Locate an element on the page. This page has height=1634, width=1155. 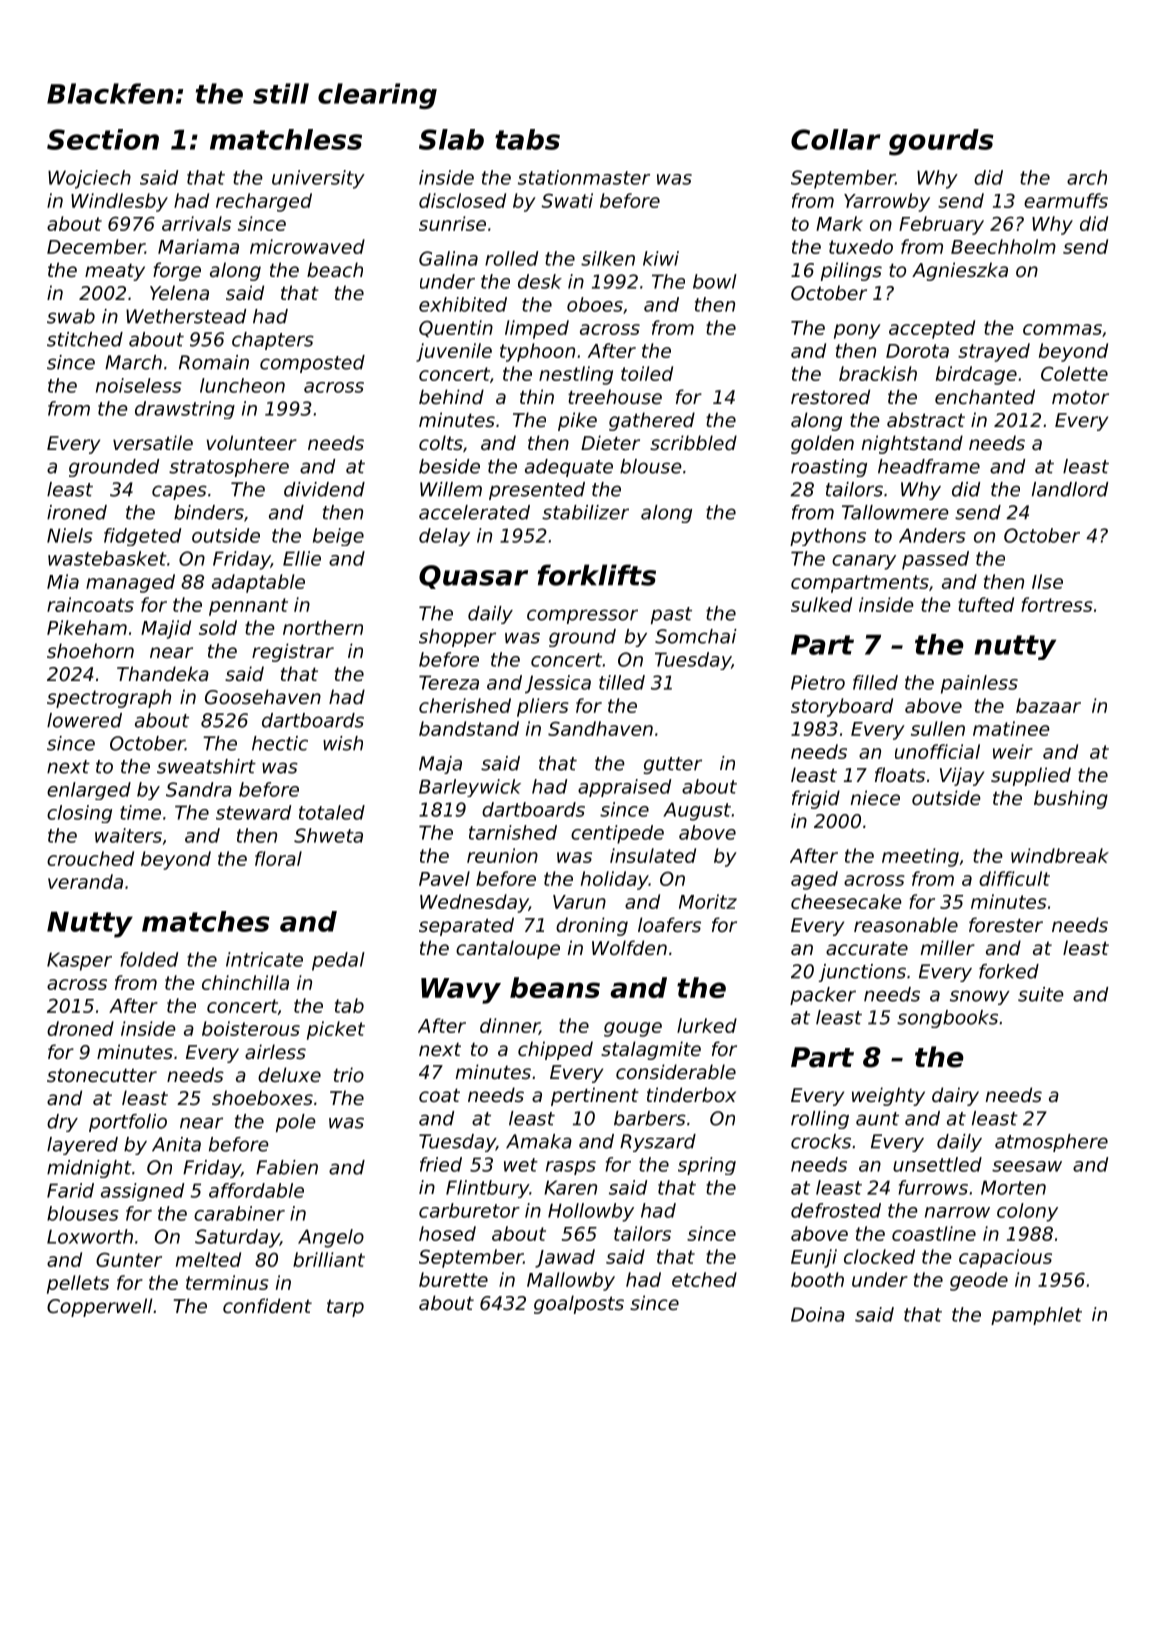
Section is located at coordinates (103, 139).
